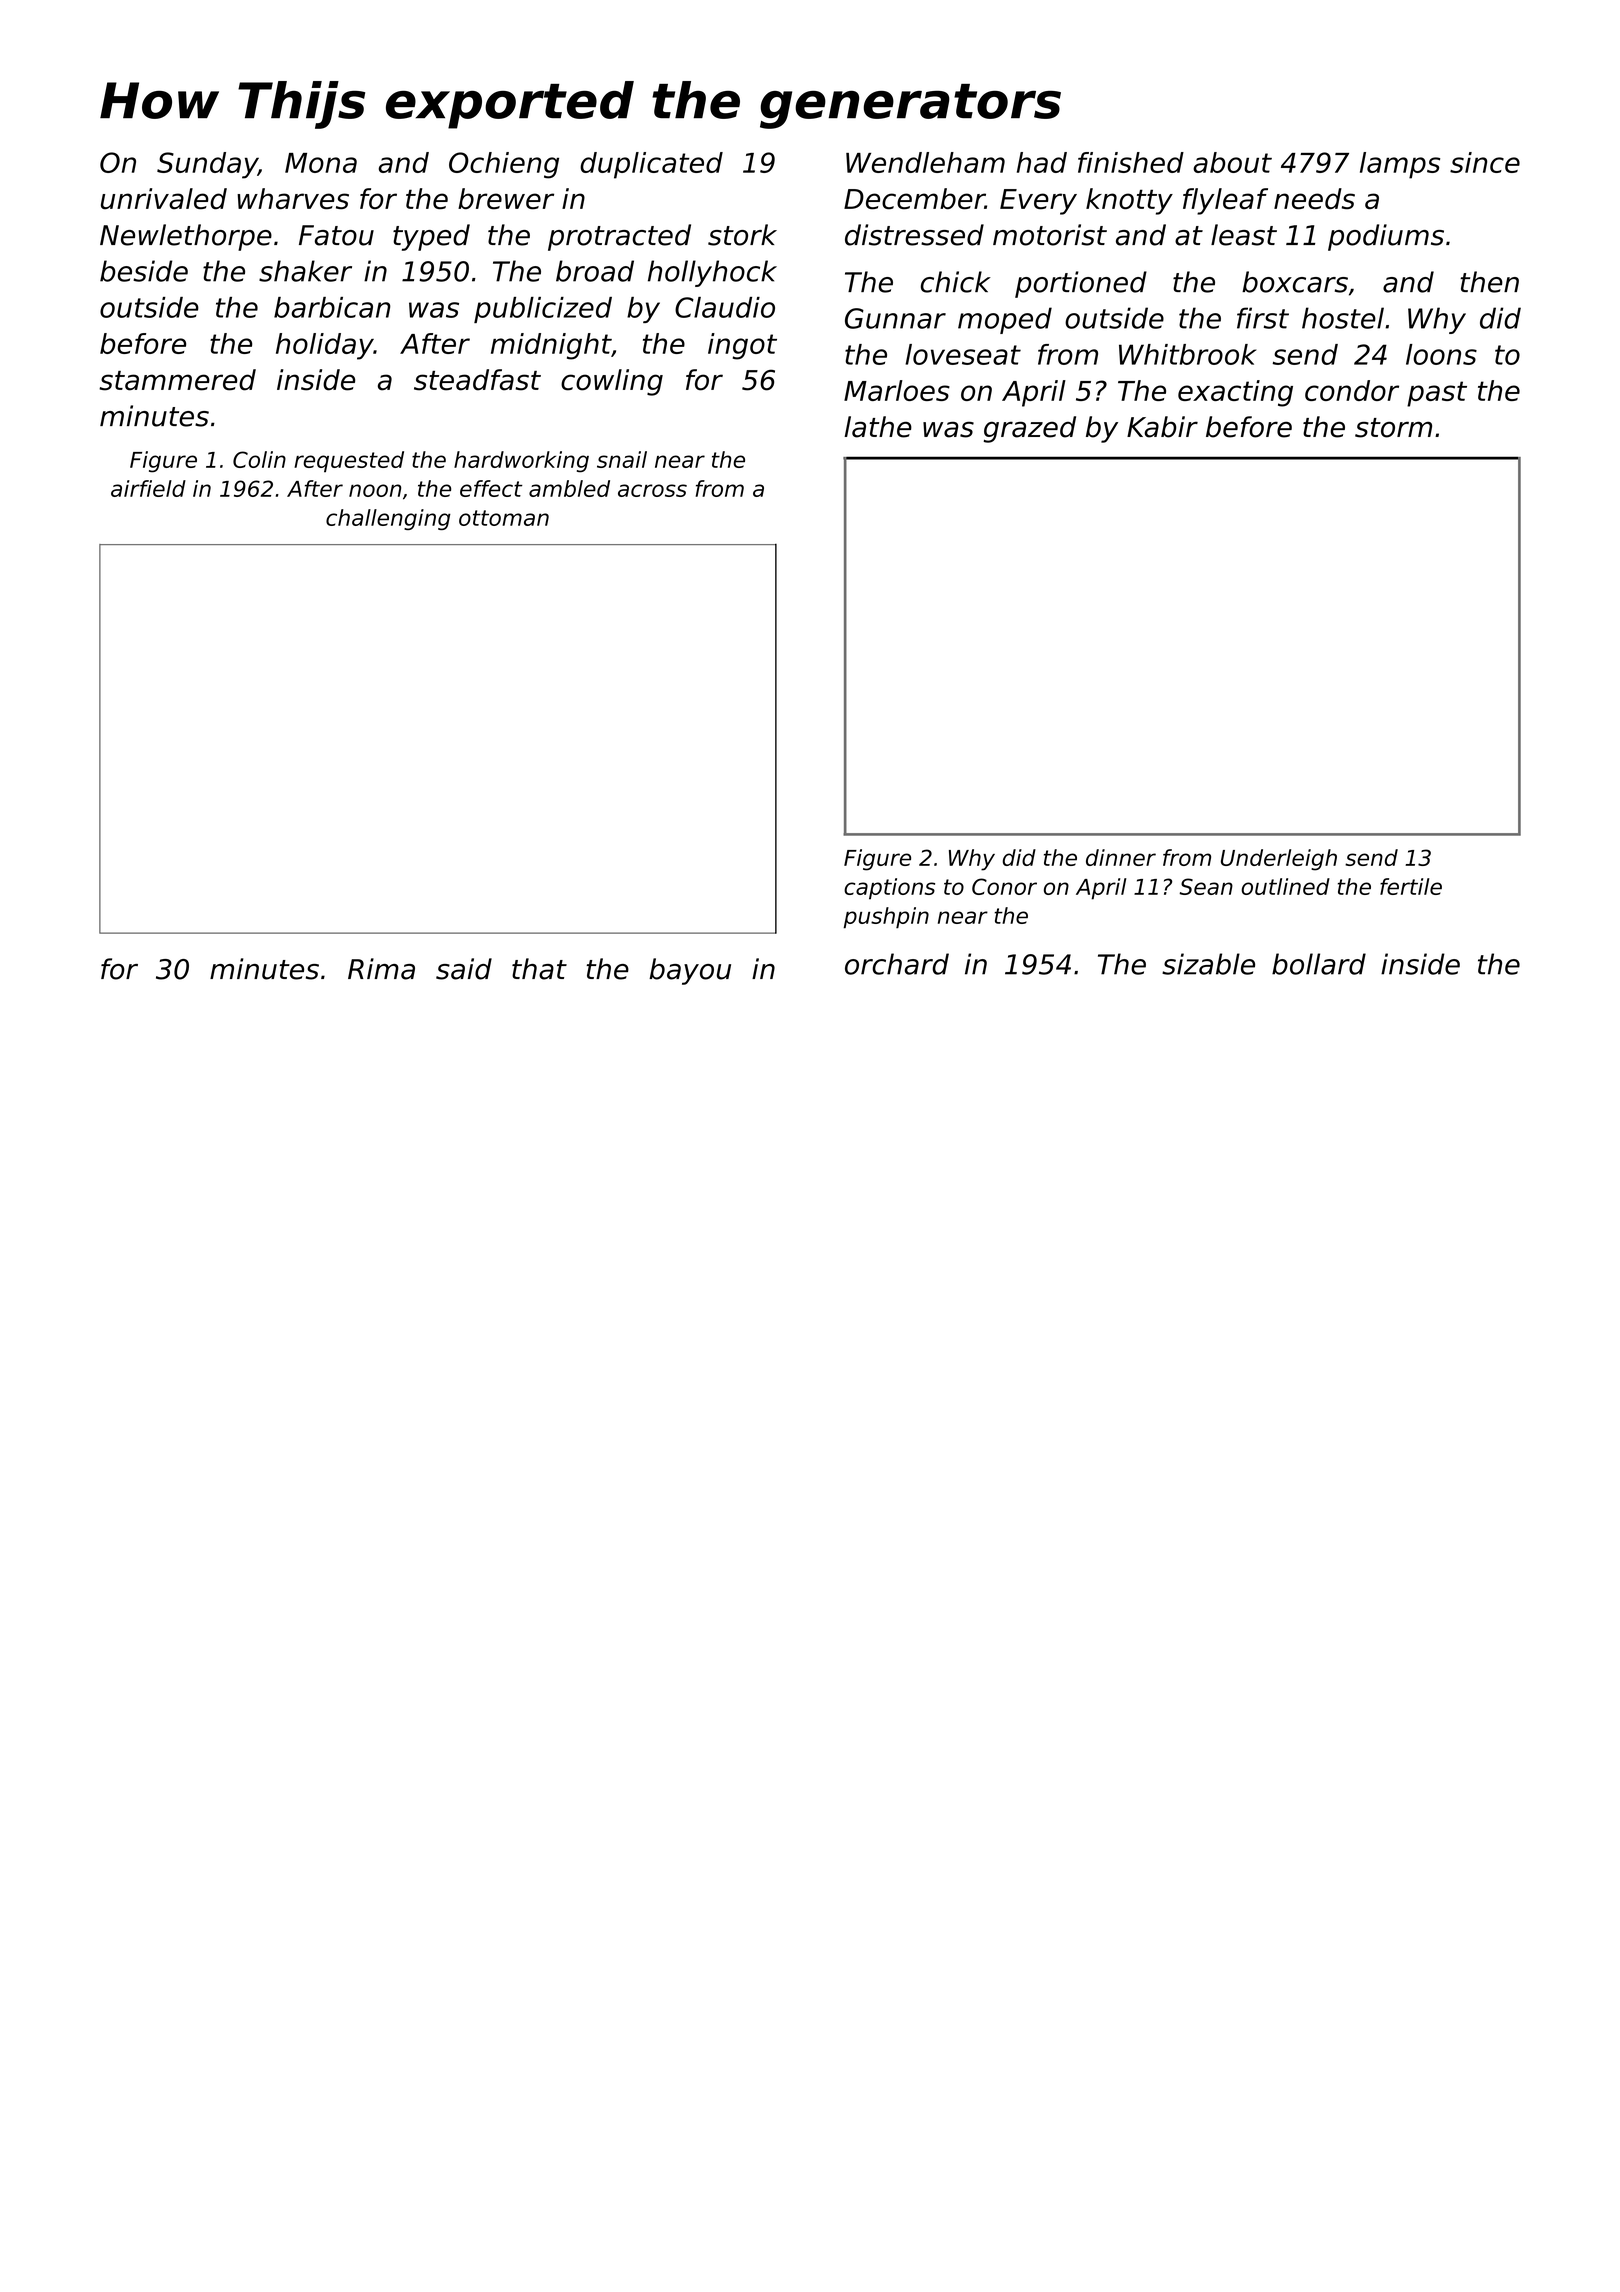 This document has width=1620, height=2292. What do you see at coordinates (1400, 165) in the document?
I see `lamps` at bounding box center [1400, 165].
